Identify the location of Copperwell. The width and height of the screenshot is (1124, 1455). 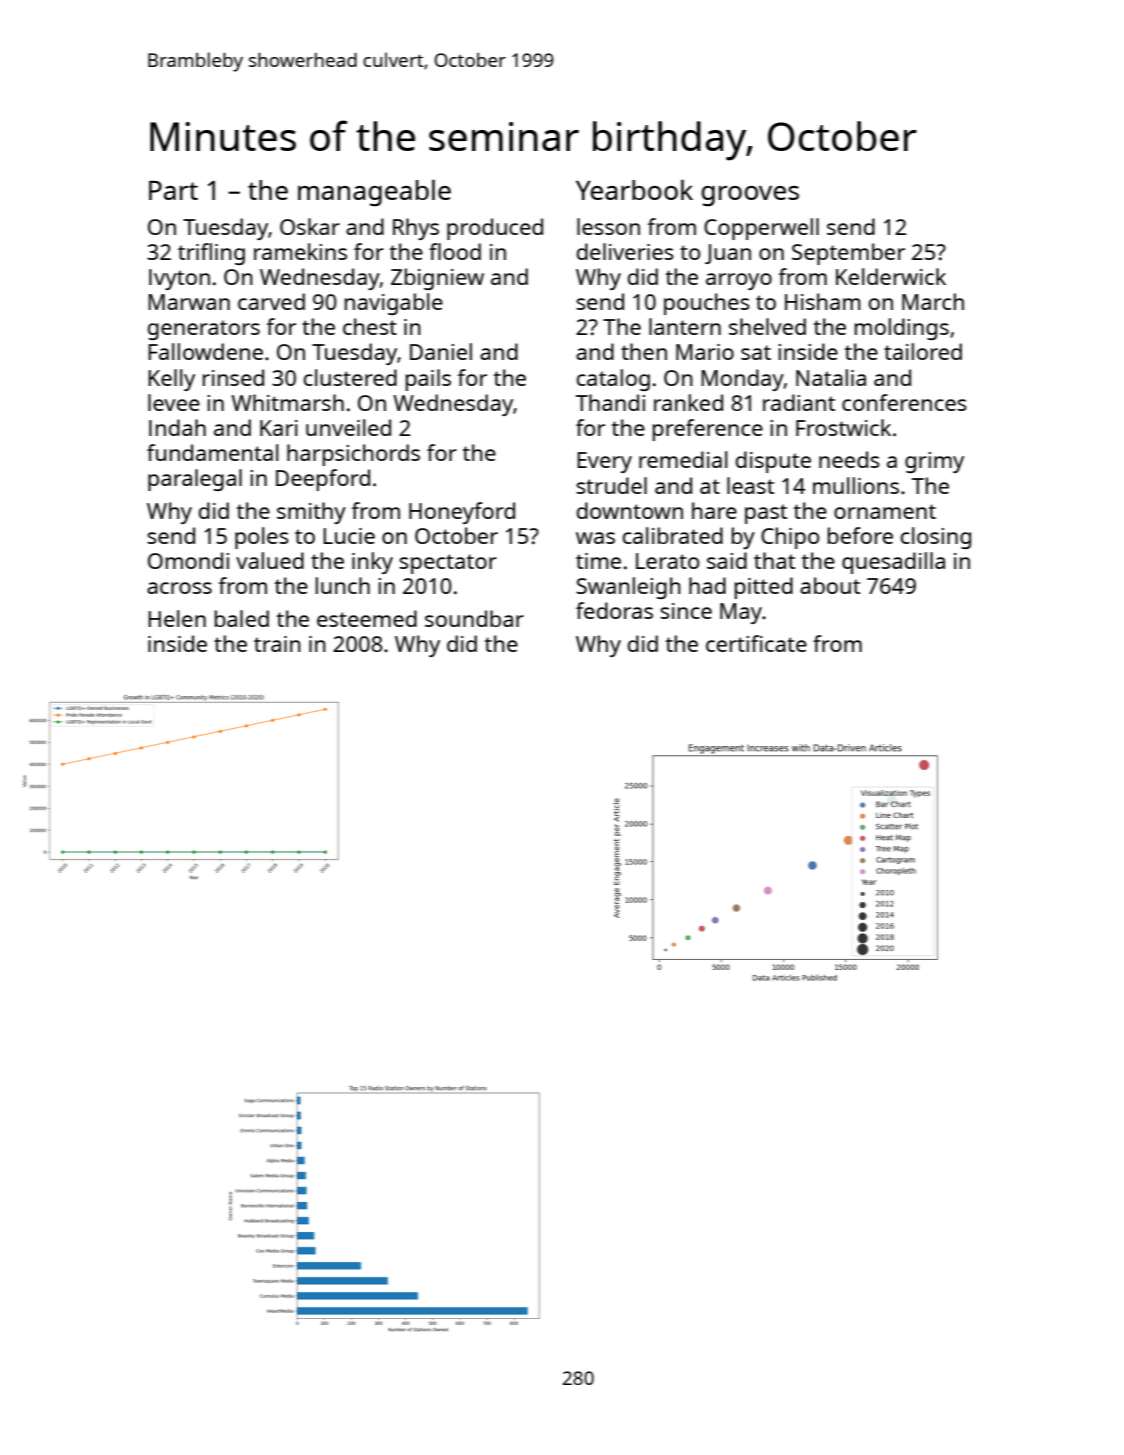
(761, 229).
